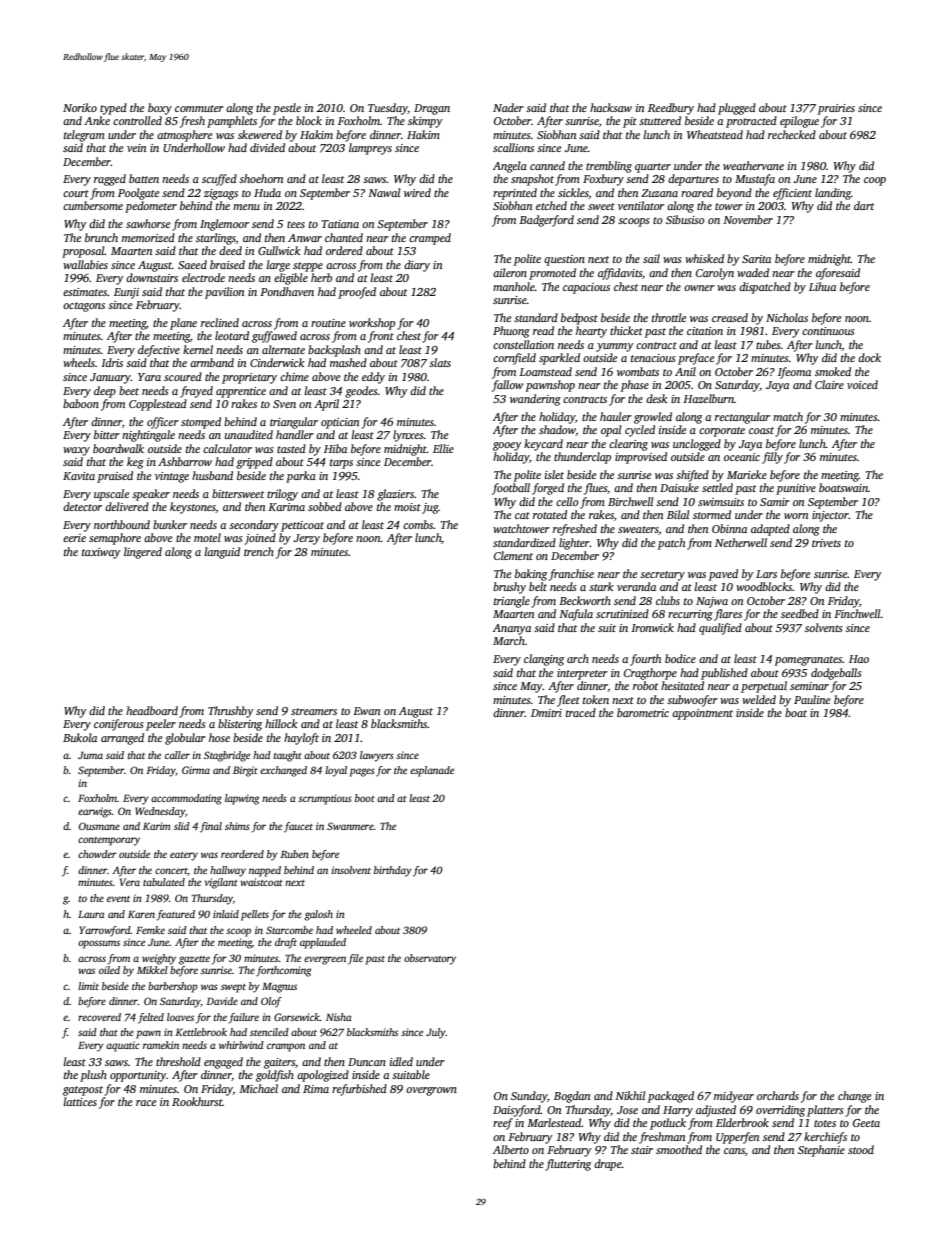 Image resolution: width=952 pixels, height=1233 pixels. I want to click on lingered, so click(143, 553).
